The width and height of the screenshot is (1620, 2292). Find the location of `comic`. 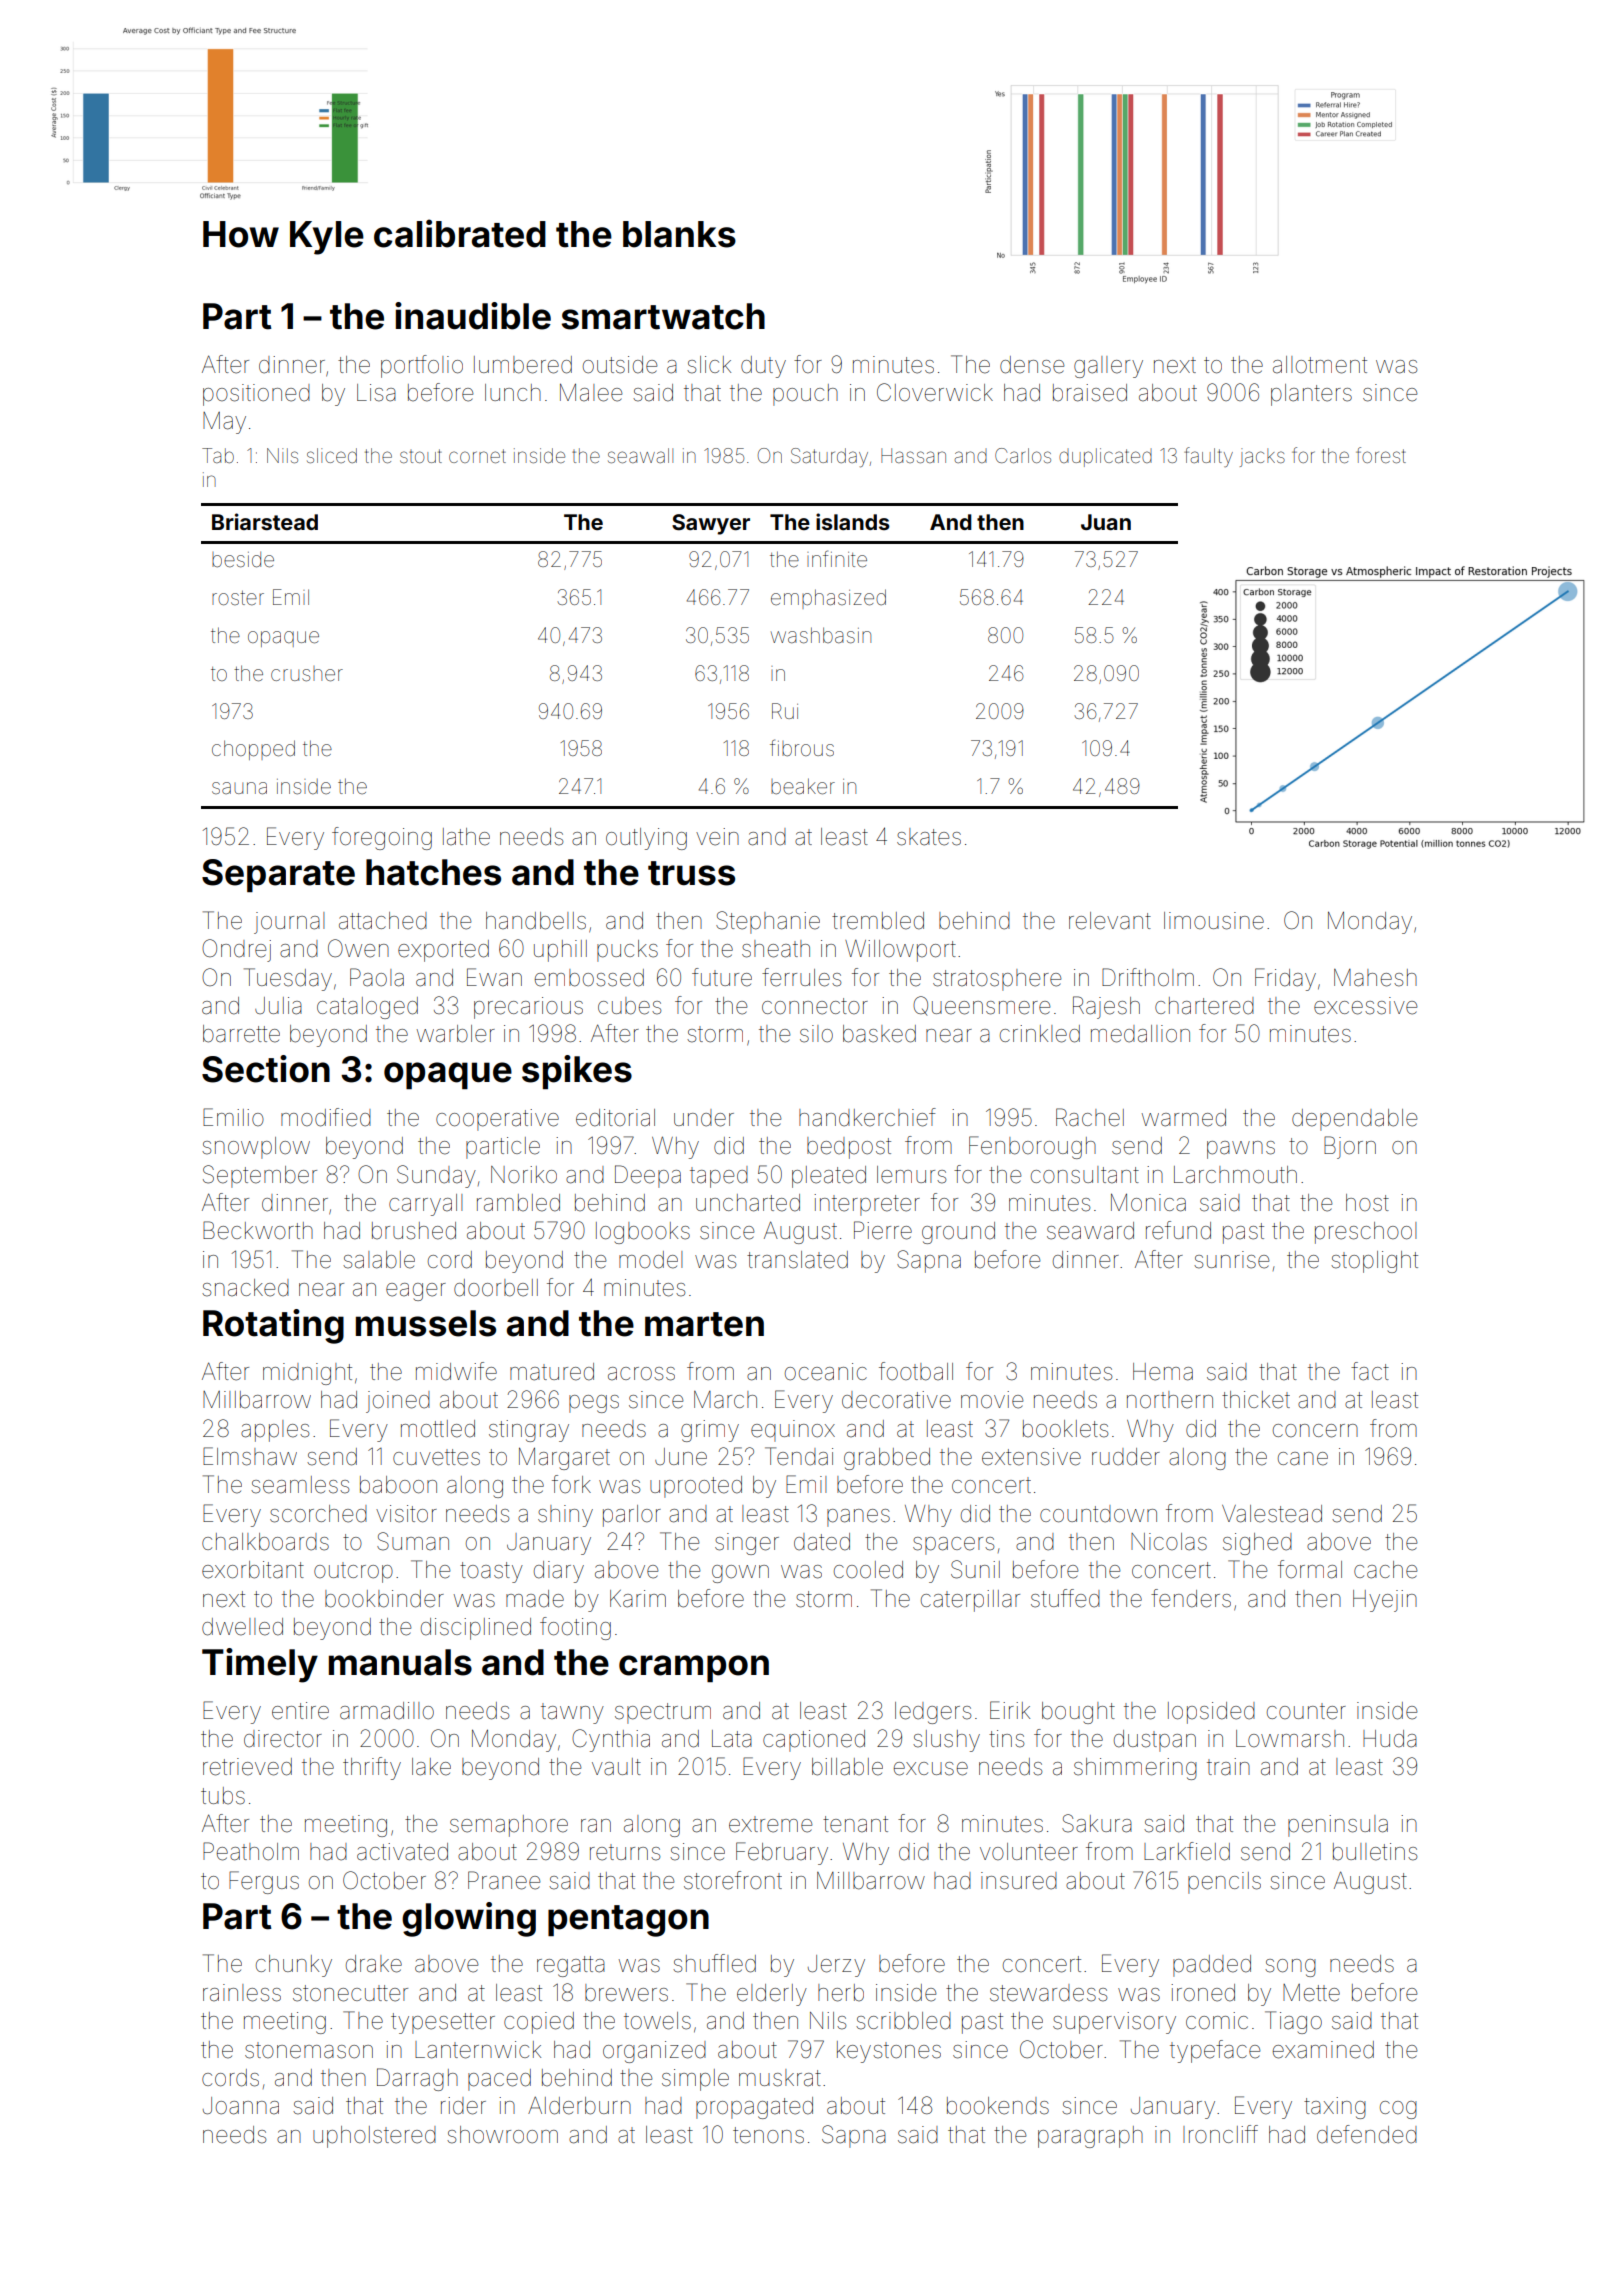

comic is located at coordinates (1217, 2021).
